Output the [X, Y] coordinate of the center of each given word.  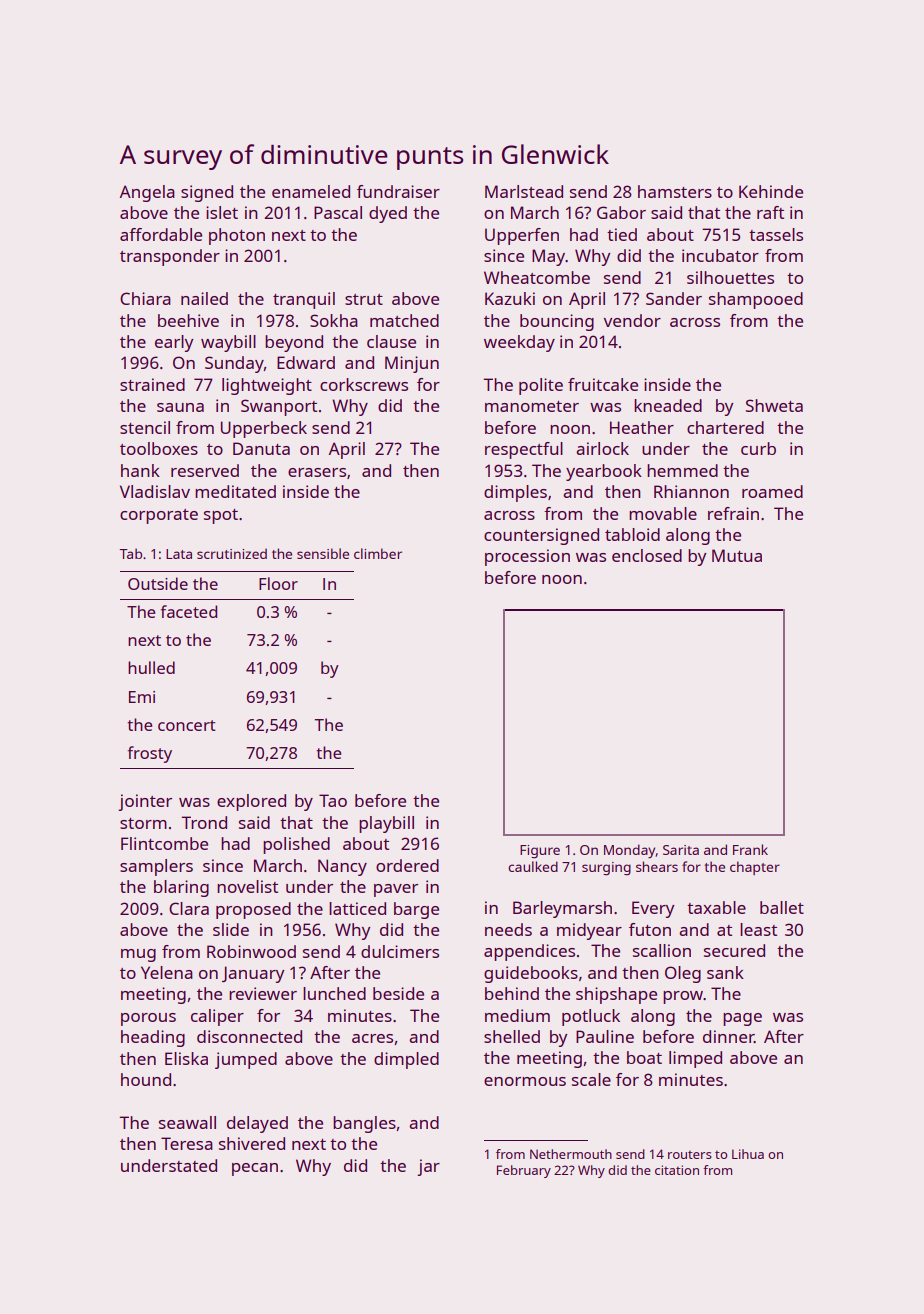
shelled [512, 1036]
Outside [158, 583]
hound [146, 1079]
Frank [750, 849]
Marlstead [524, 191]
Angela [147, 193]
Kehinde [771, 191]
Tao [333, 800]
